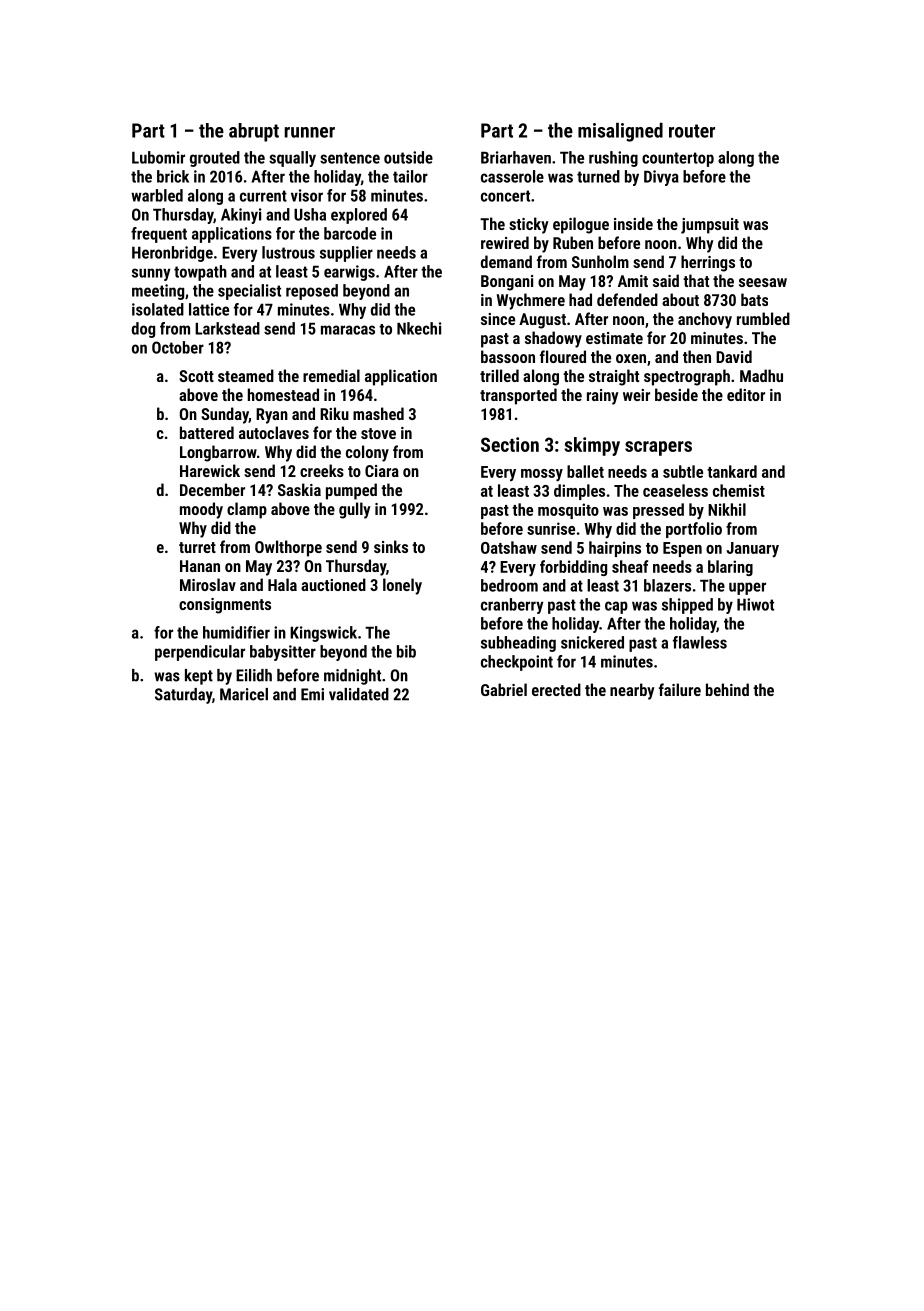 The width and height of the document is (924, 1311). I want to click on casserole, so click(512, 176).
